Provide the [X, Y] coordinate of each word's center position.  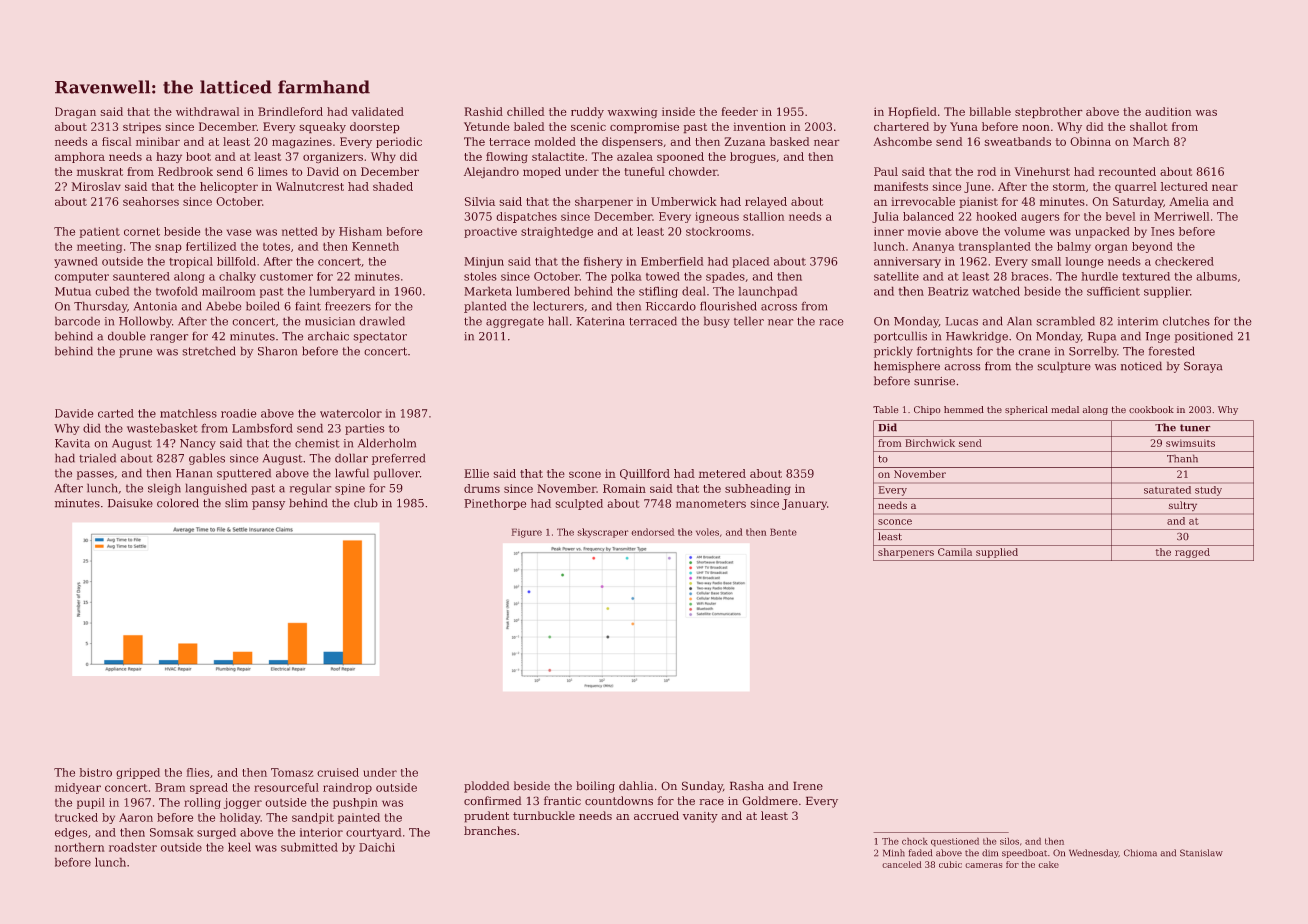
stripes [142, 128]
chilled [526, 111]
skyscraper [603, 533]
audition [1168, 111]
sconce [895, 522]
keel [239, 847]
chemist [317, 443]
